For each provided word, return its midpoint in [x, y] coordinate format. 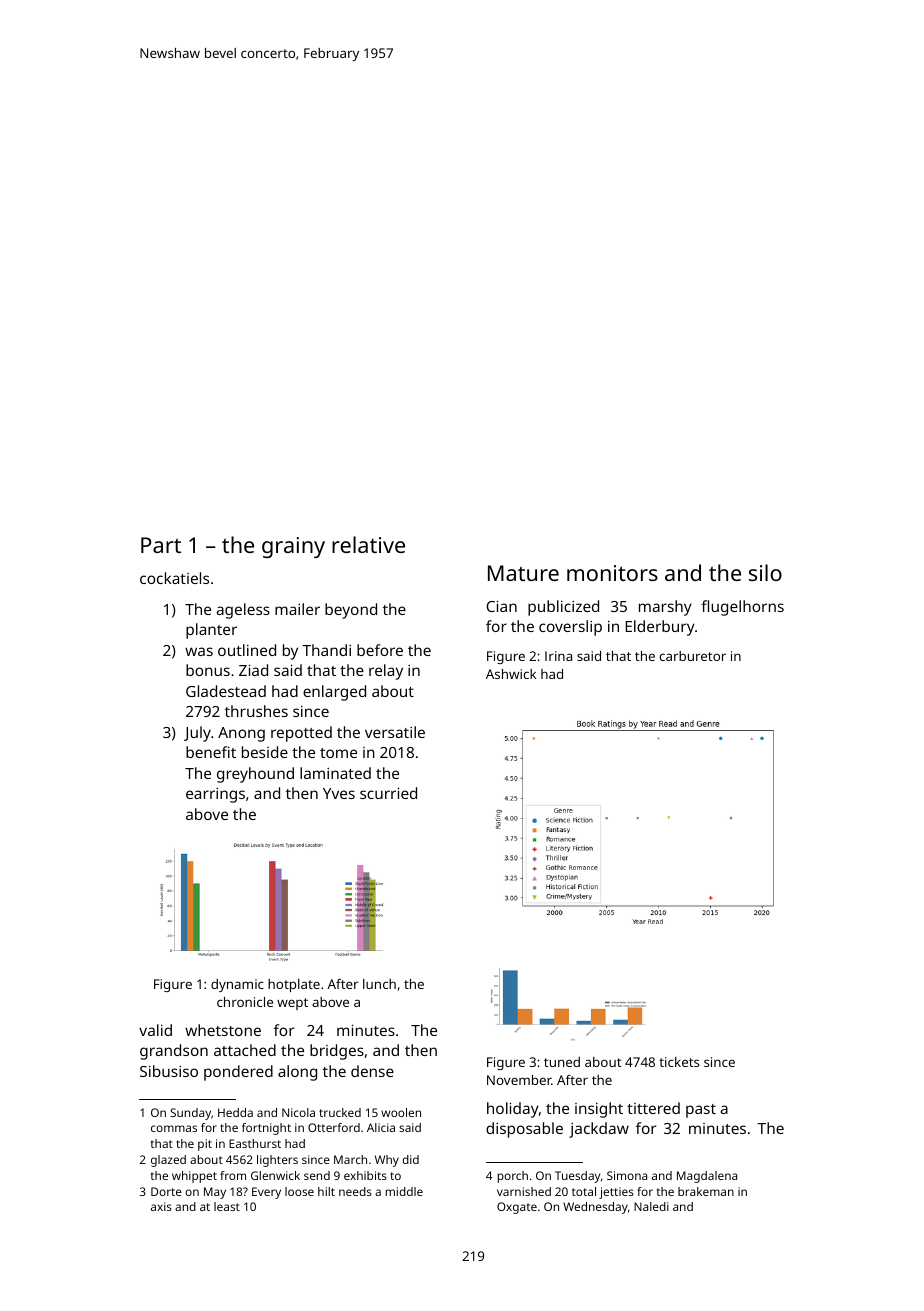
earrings [215, 795]
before [380, 650]
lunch [379, 984]
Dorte [166, 1191]
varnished [524, 1191]
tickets [679, 1062]
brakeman [706, 1191]
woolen [401, 1112]
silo [765, 572]
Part [161, 545]
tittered [653, 1108]
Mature [523, 573]
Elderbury [660, 628]
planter [211, 631]
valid [155, 1030]
